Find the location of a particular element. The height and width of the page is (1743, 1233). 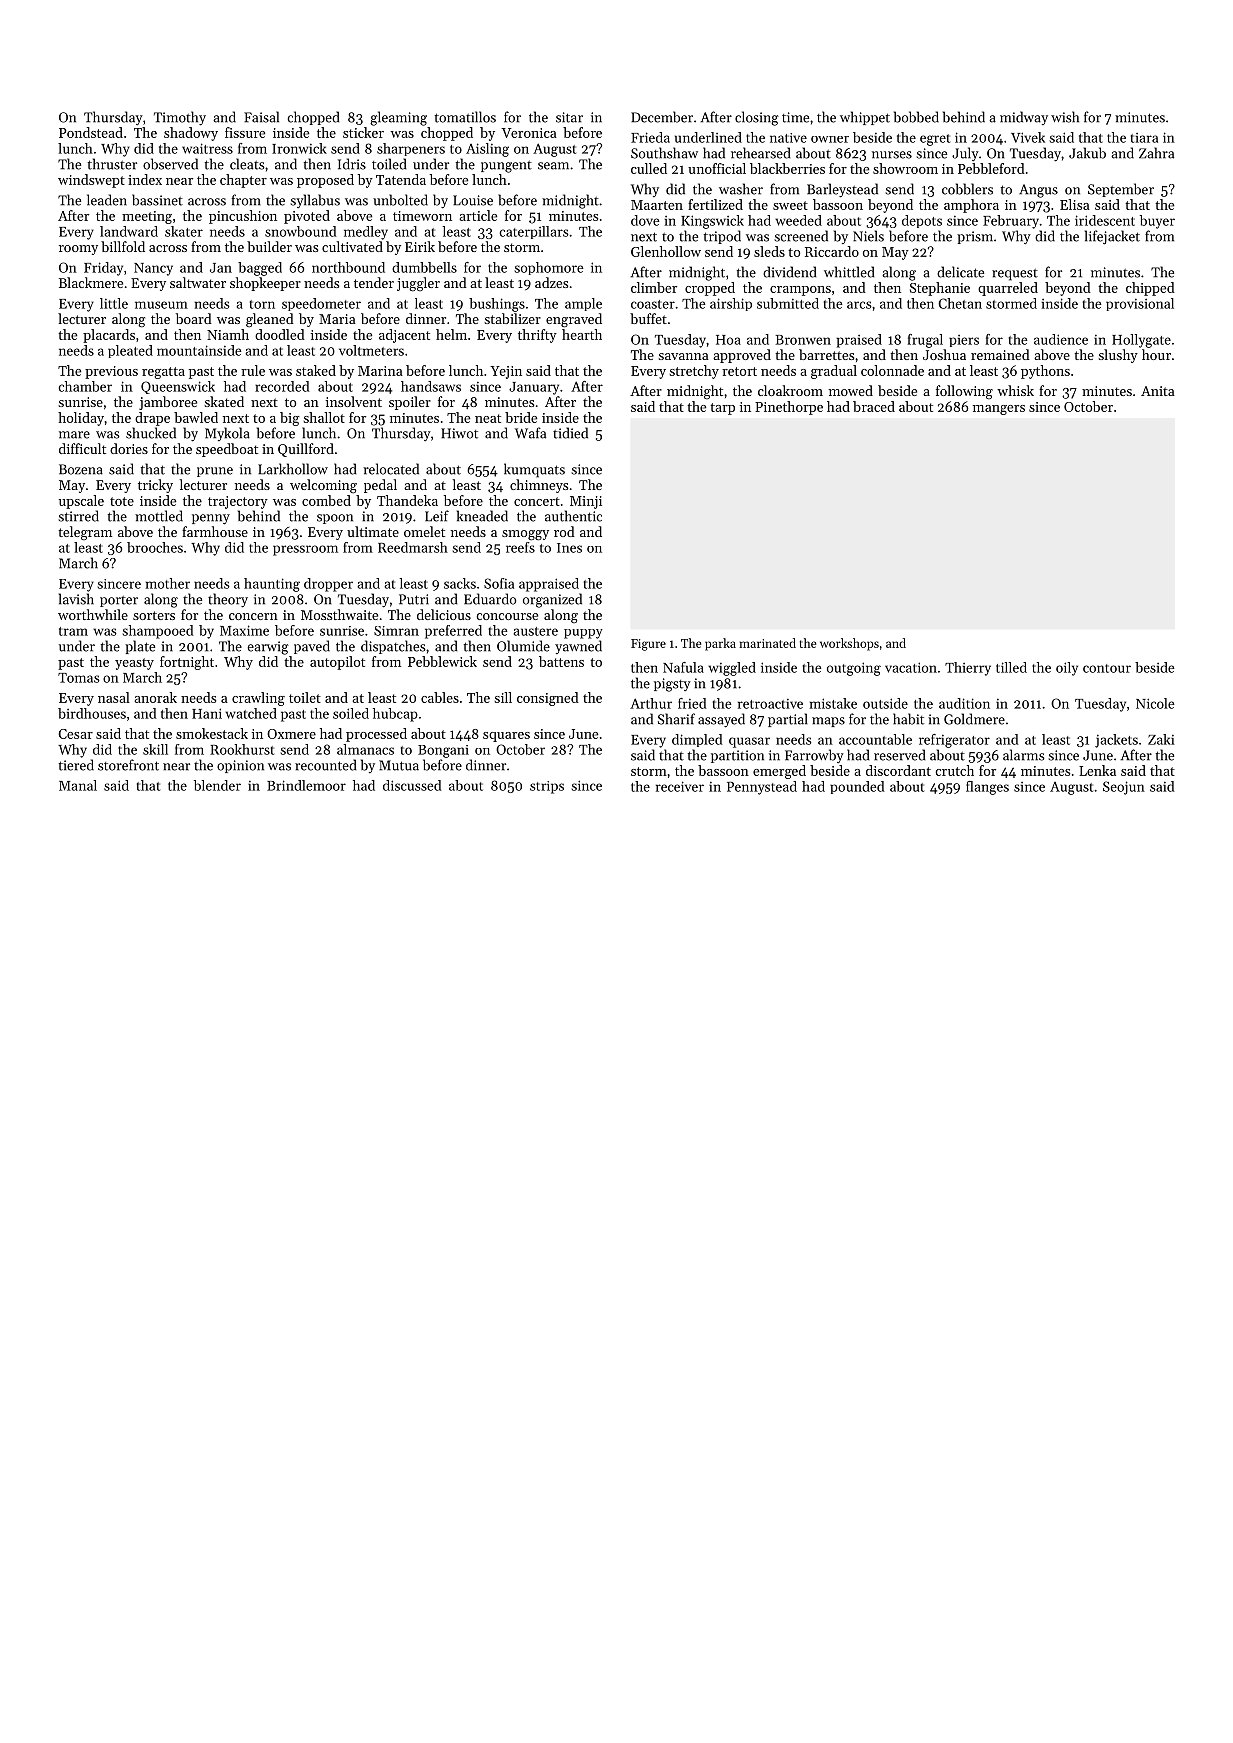

egret is located at coordinates (935, 140).
